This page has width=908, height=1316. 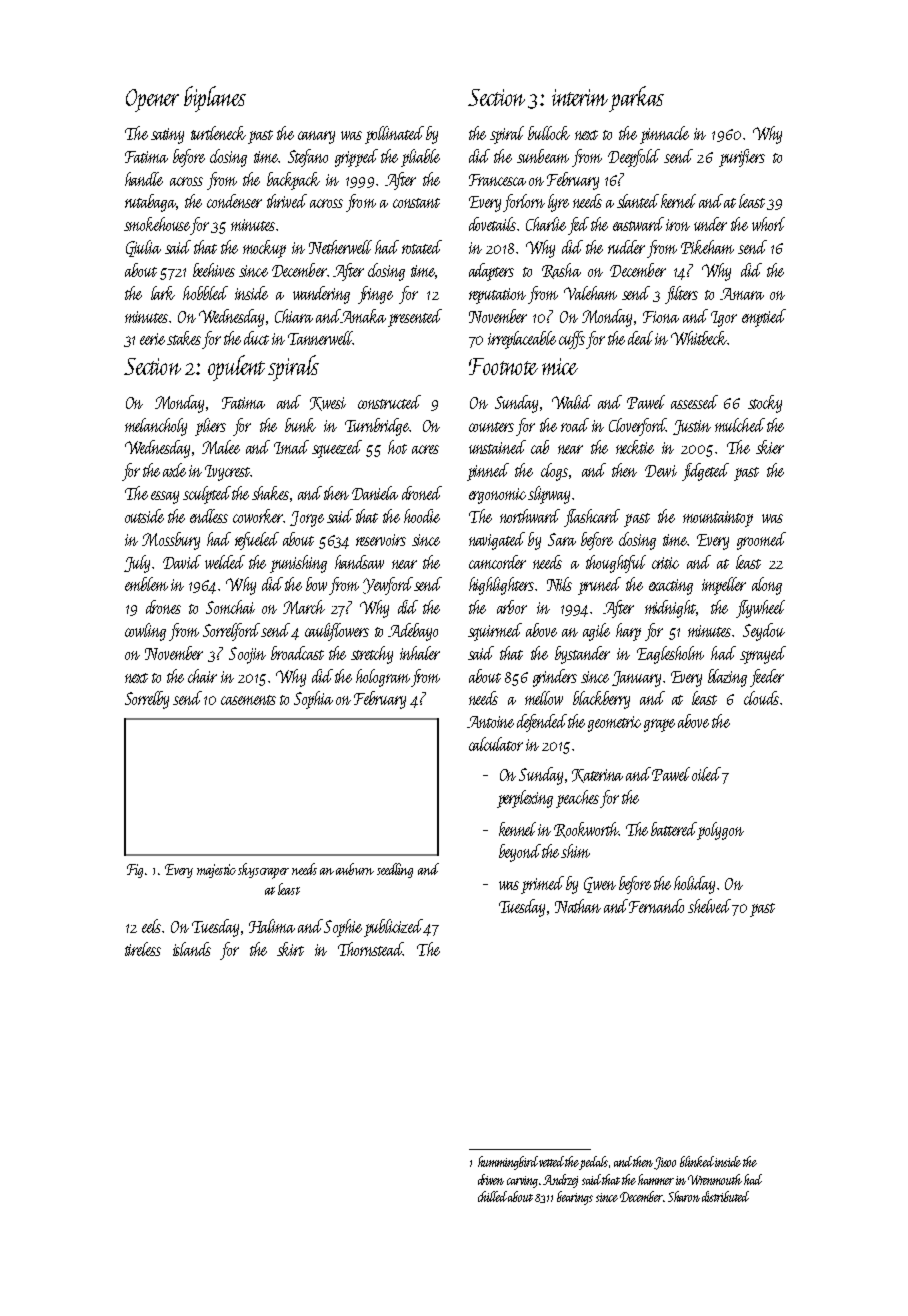 I want to click on agile, so click(x=596, y=632).
